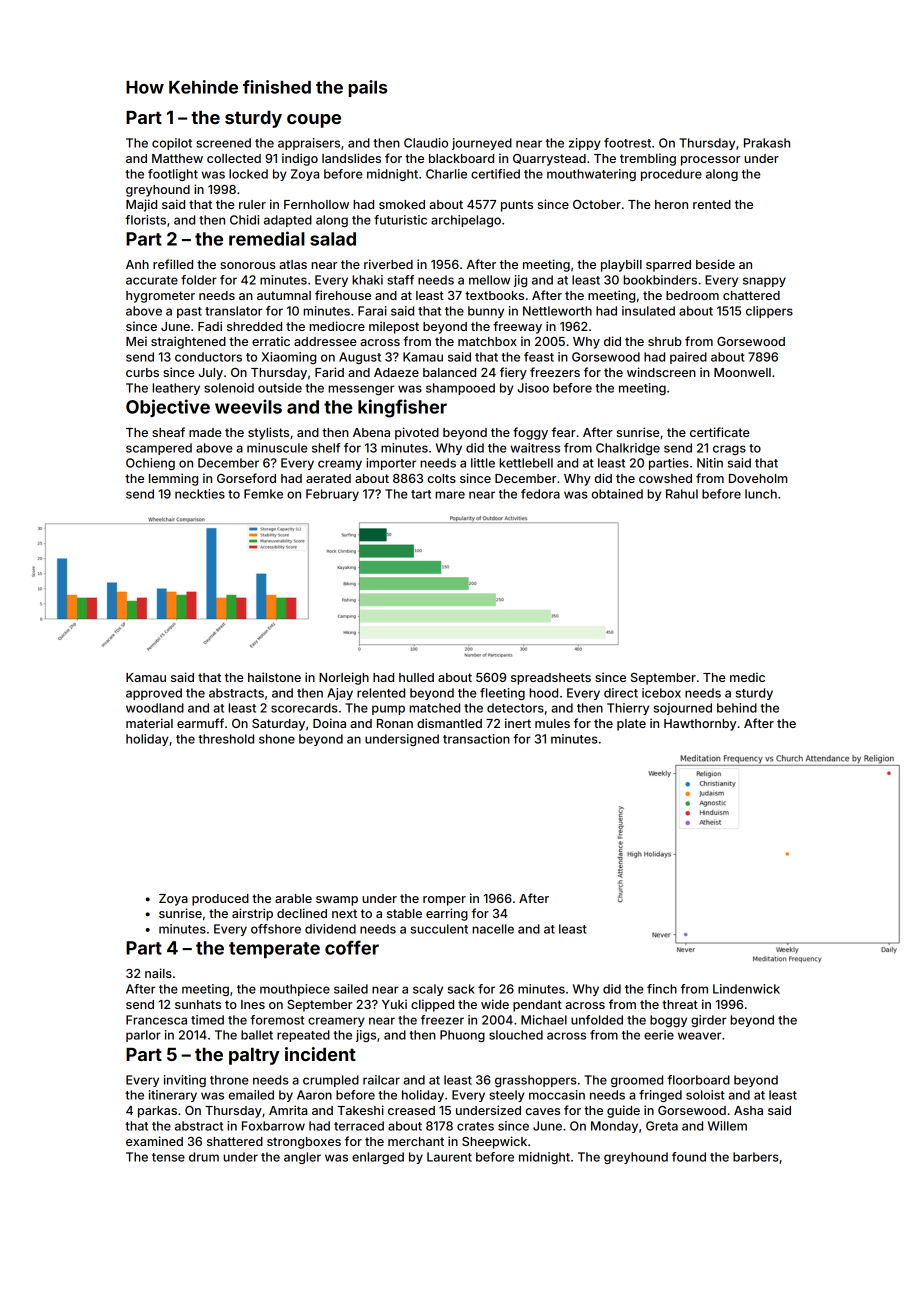 The width and height of the screenshot is (924, 1314). What do you see at coordinates (700, 725) in the screenshot?
I see `Hawthornby` at bounding box center [700, 725].
